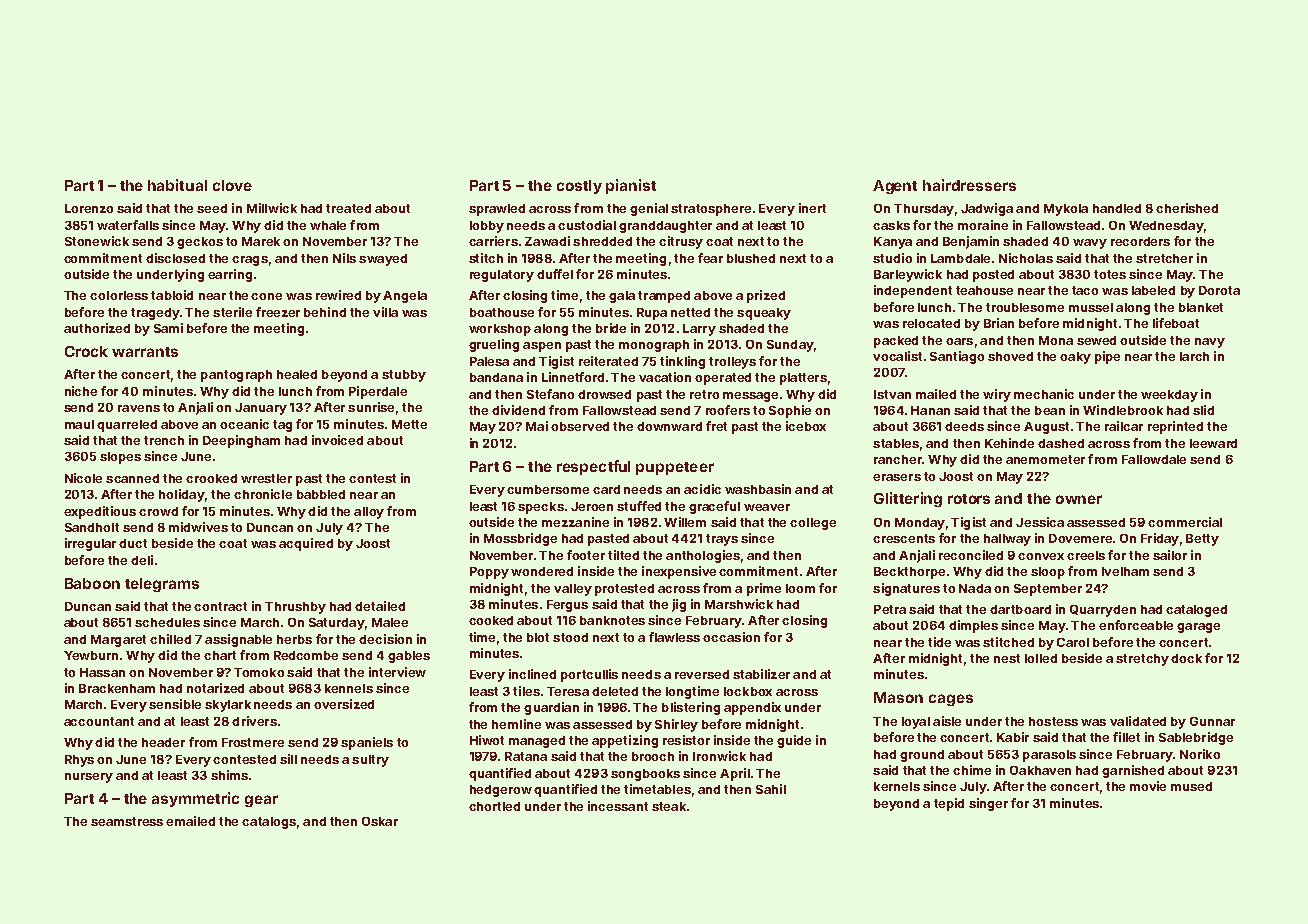 The height and width of the screenshot is (924, 1308). Describe the element at coordinates (383, 260) in the screenshot. I see `swayed` at that location.
